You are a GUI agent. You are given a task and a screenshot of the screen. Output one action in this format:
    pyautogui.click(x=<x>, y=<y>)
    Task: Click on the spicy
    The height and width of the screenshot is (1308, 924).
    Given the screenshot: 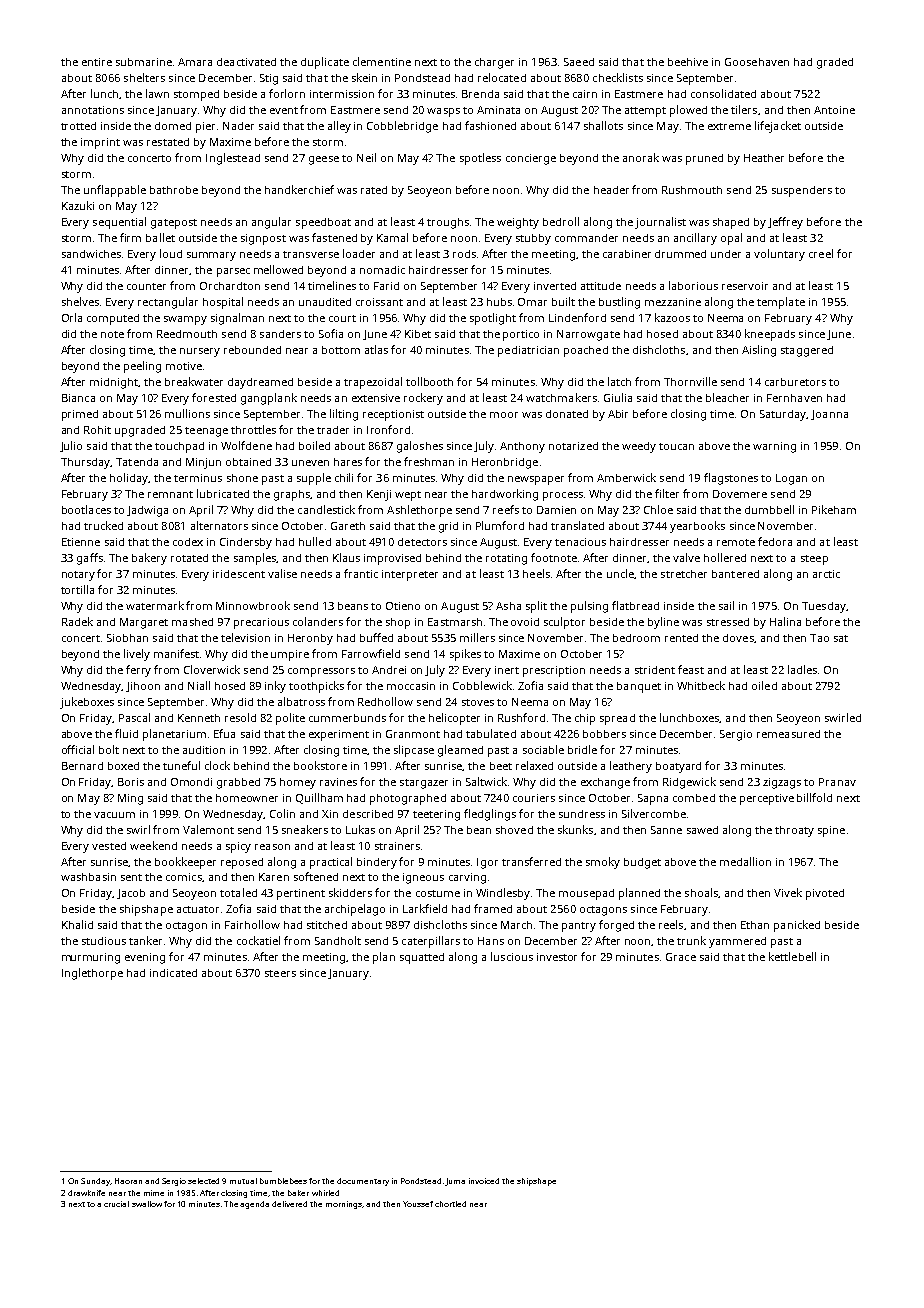 What is the action you would take?
    pyautogui.click(x=238, y=847)
